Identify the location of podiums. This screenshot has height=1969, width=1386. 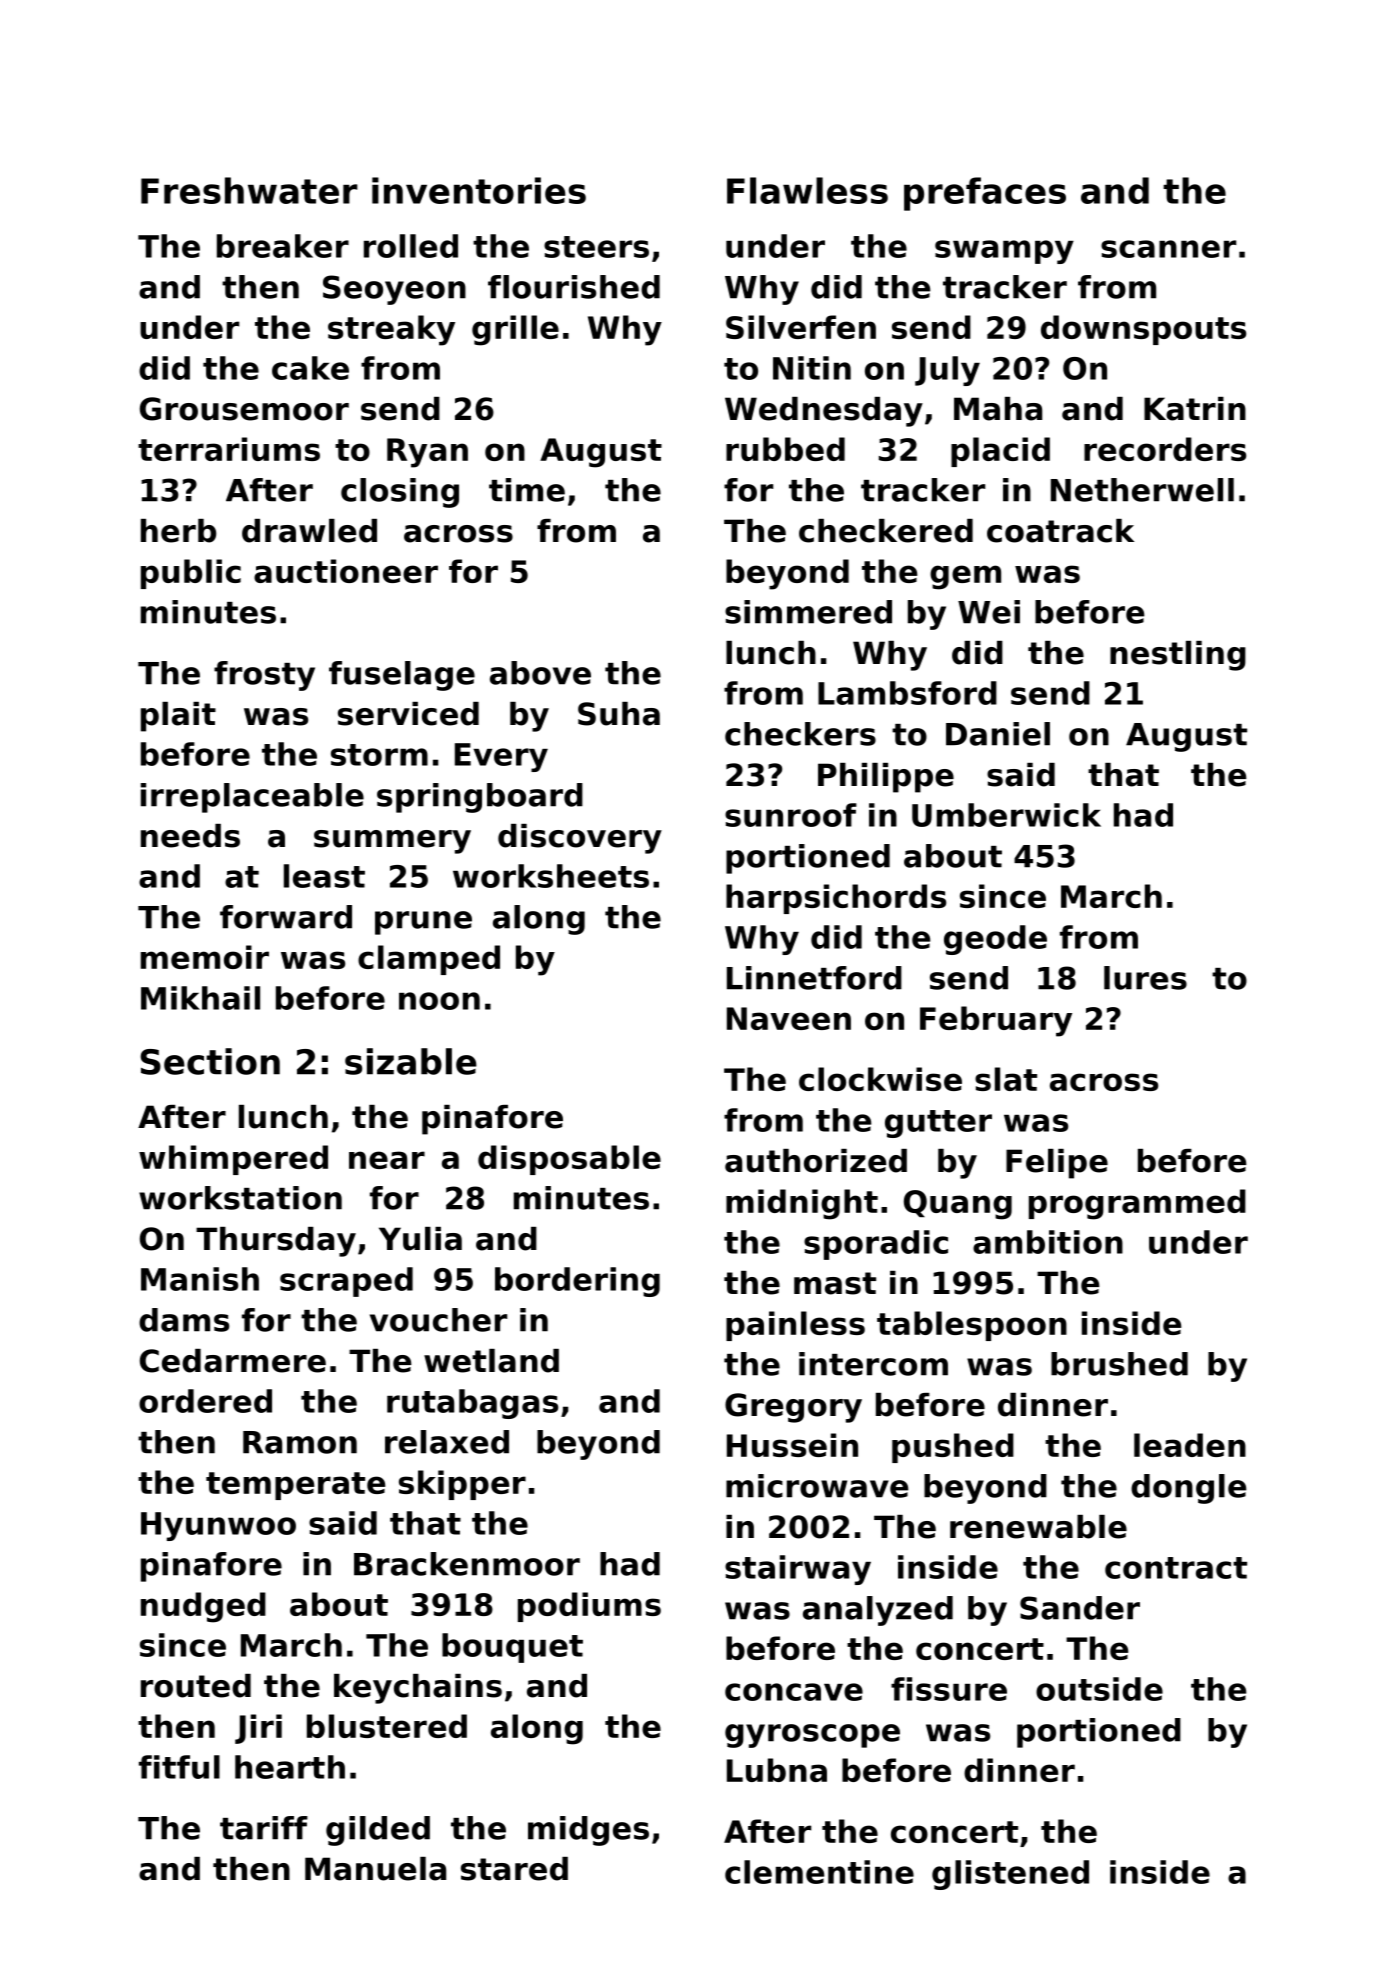
(589, 1607).
